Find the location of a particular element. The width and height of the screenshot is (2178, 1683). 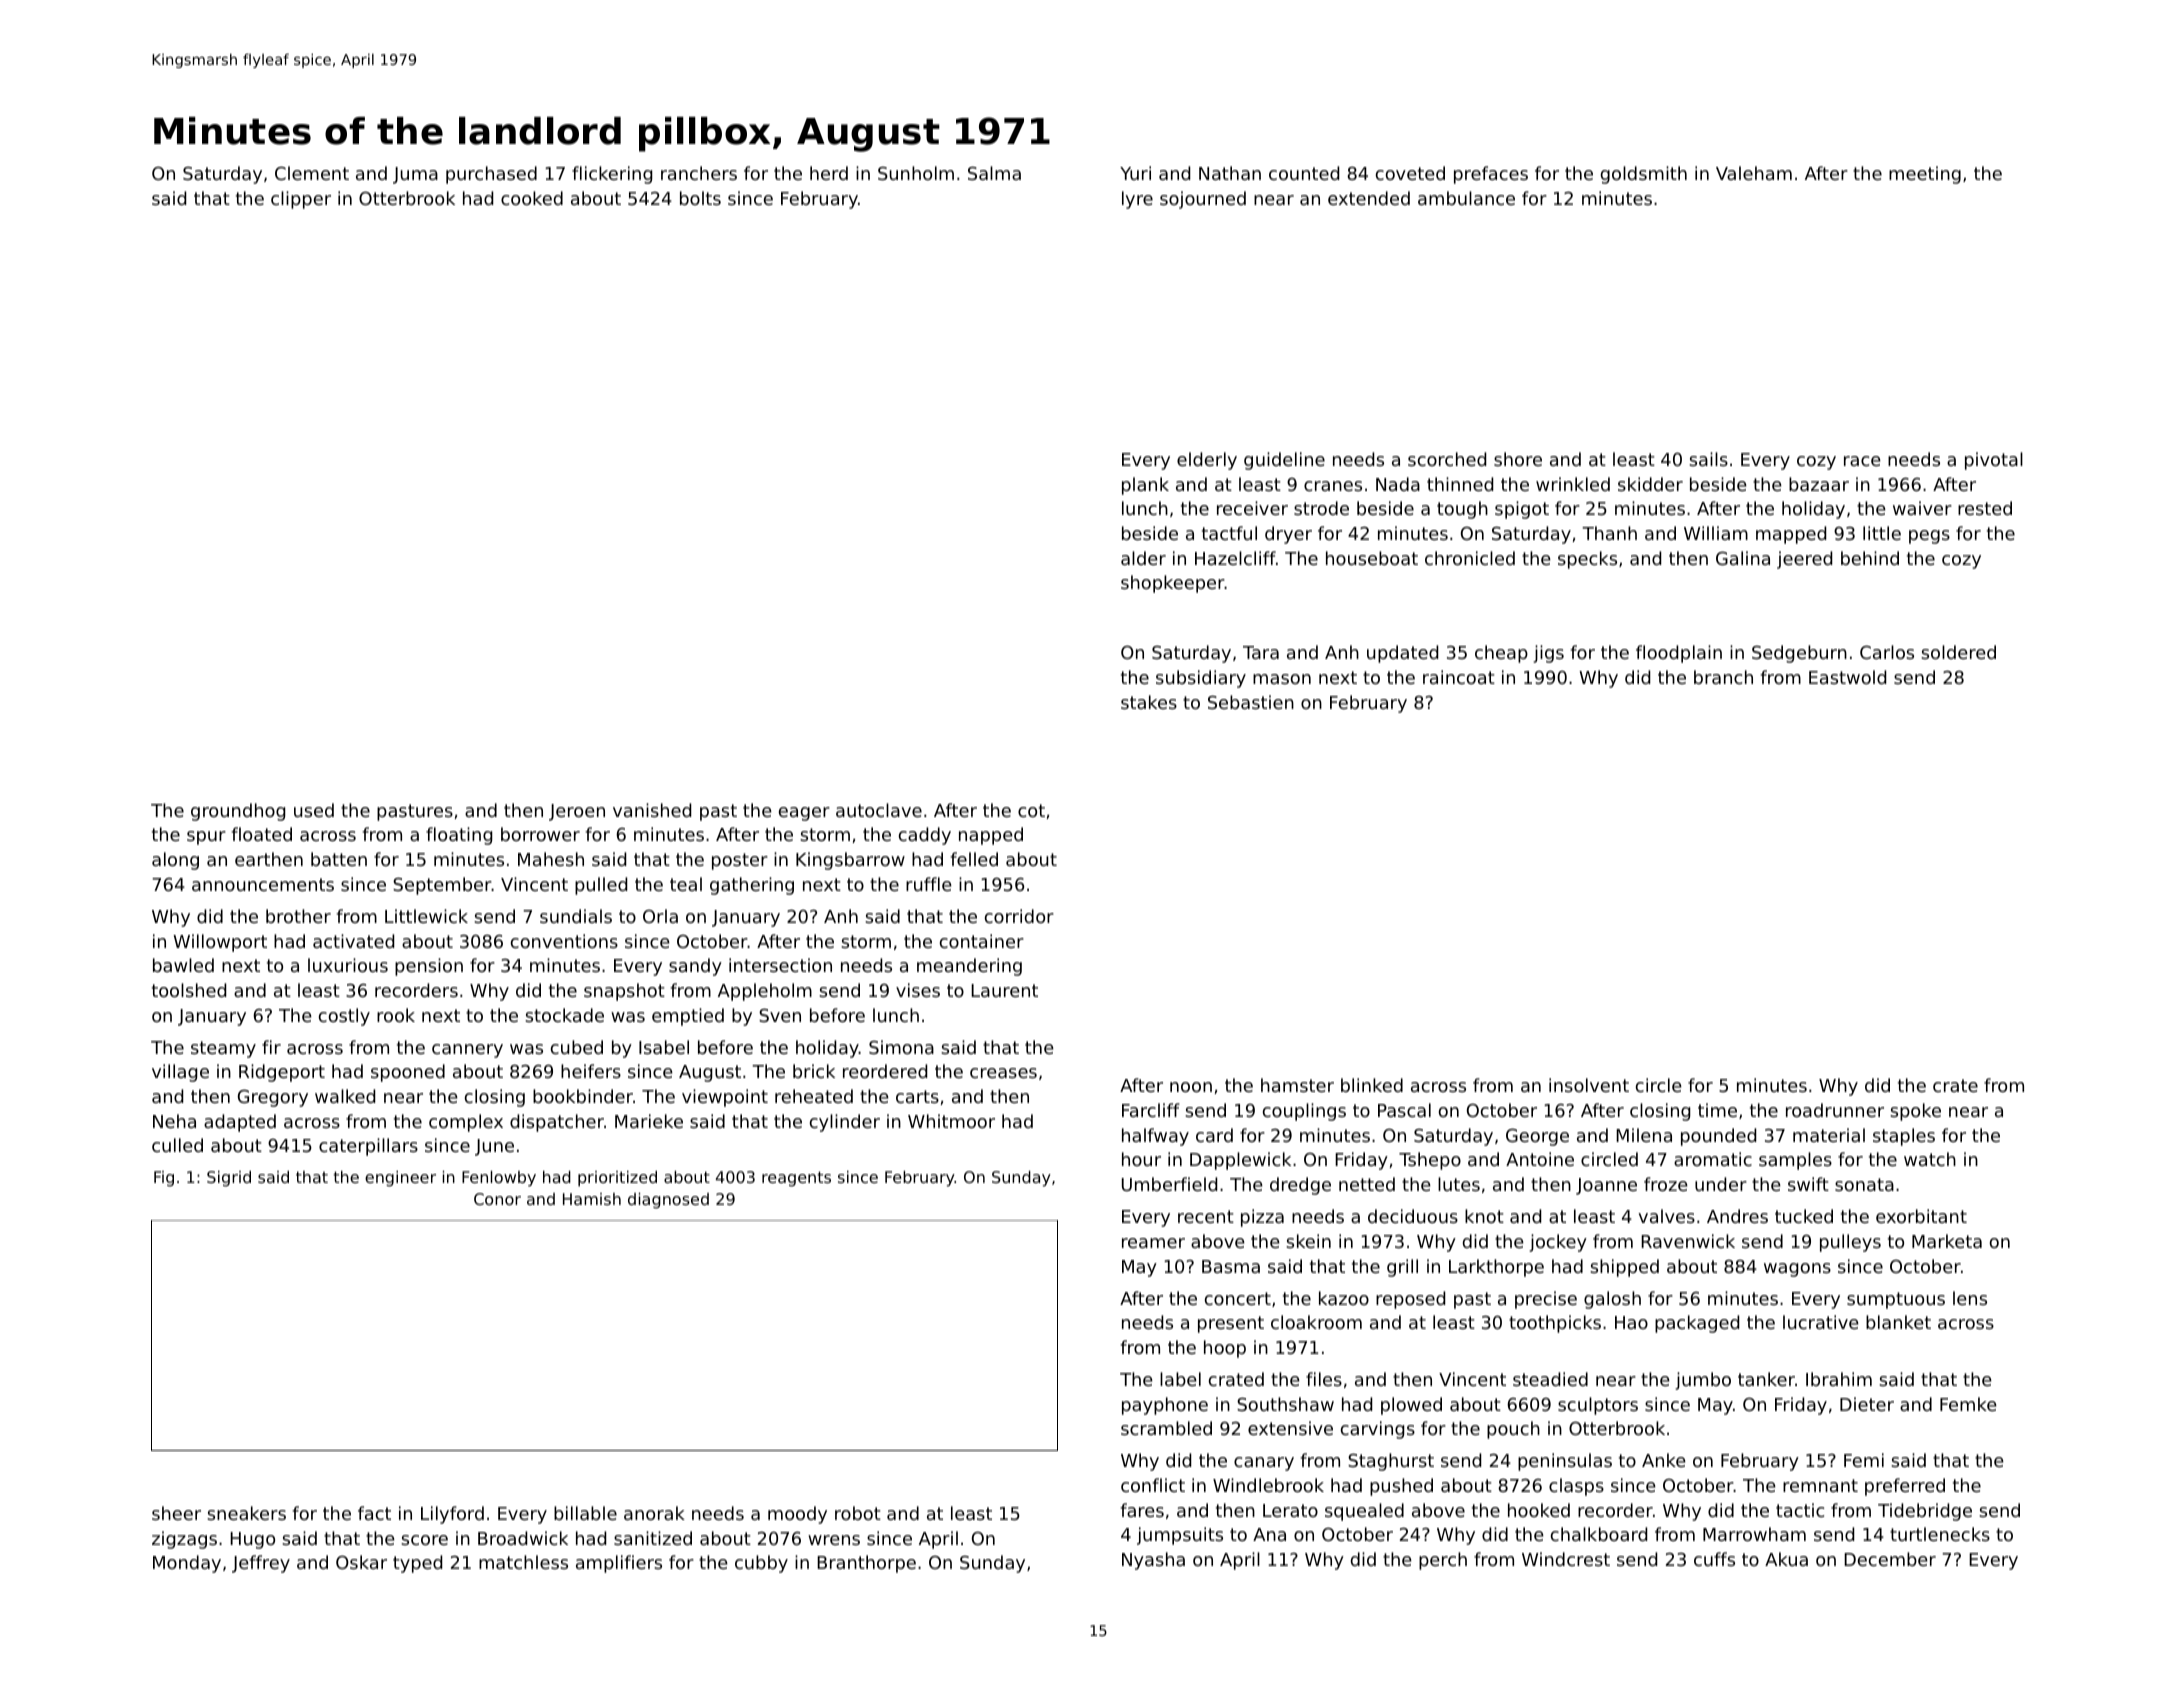

Branthorpe is located at coordinates (866, 1564).
